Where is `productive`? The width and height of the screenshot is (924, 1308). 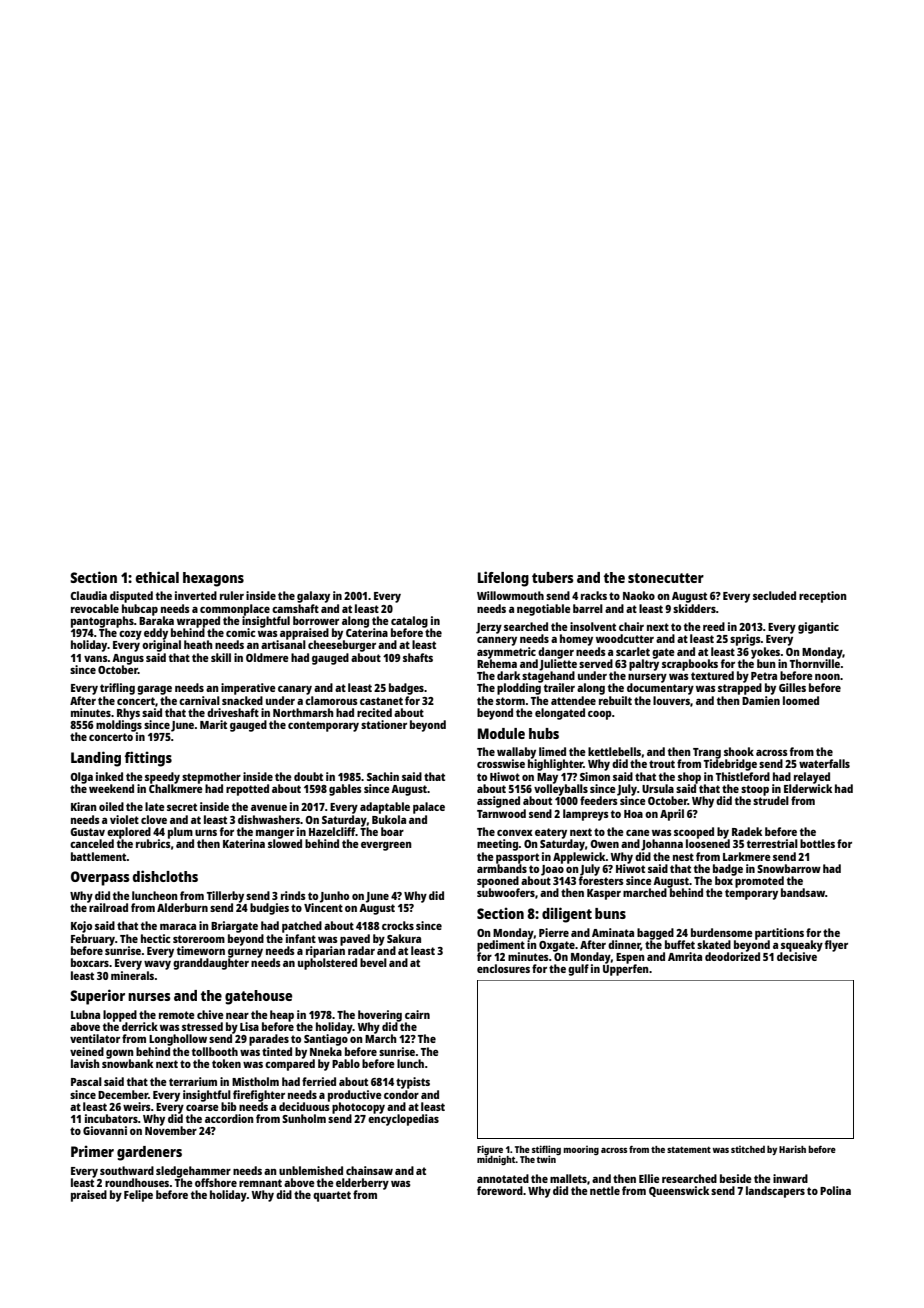
productive is located at coordinates (355, 1096).
